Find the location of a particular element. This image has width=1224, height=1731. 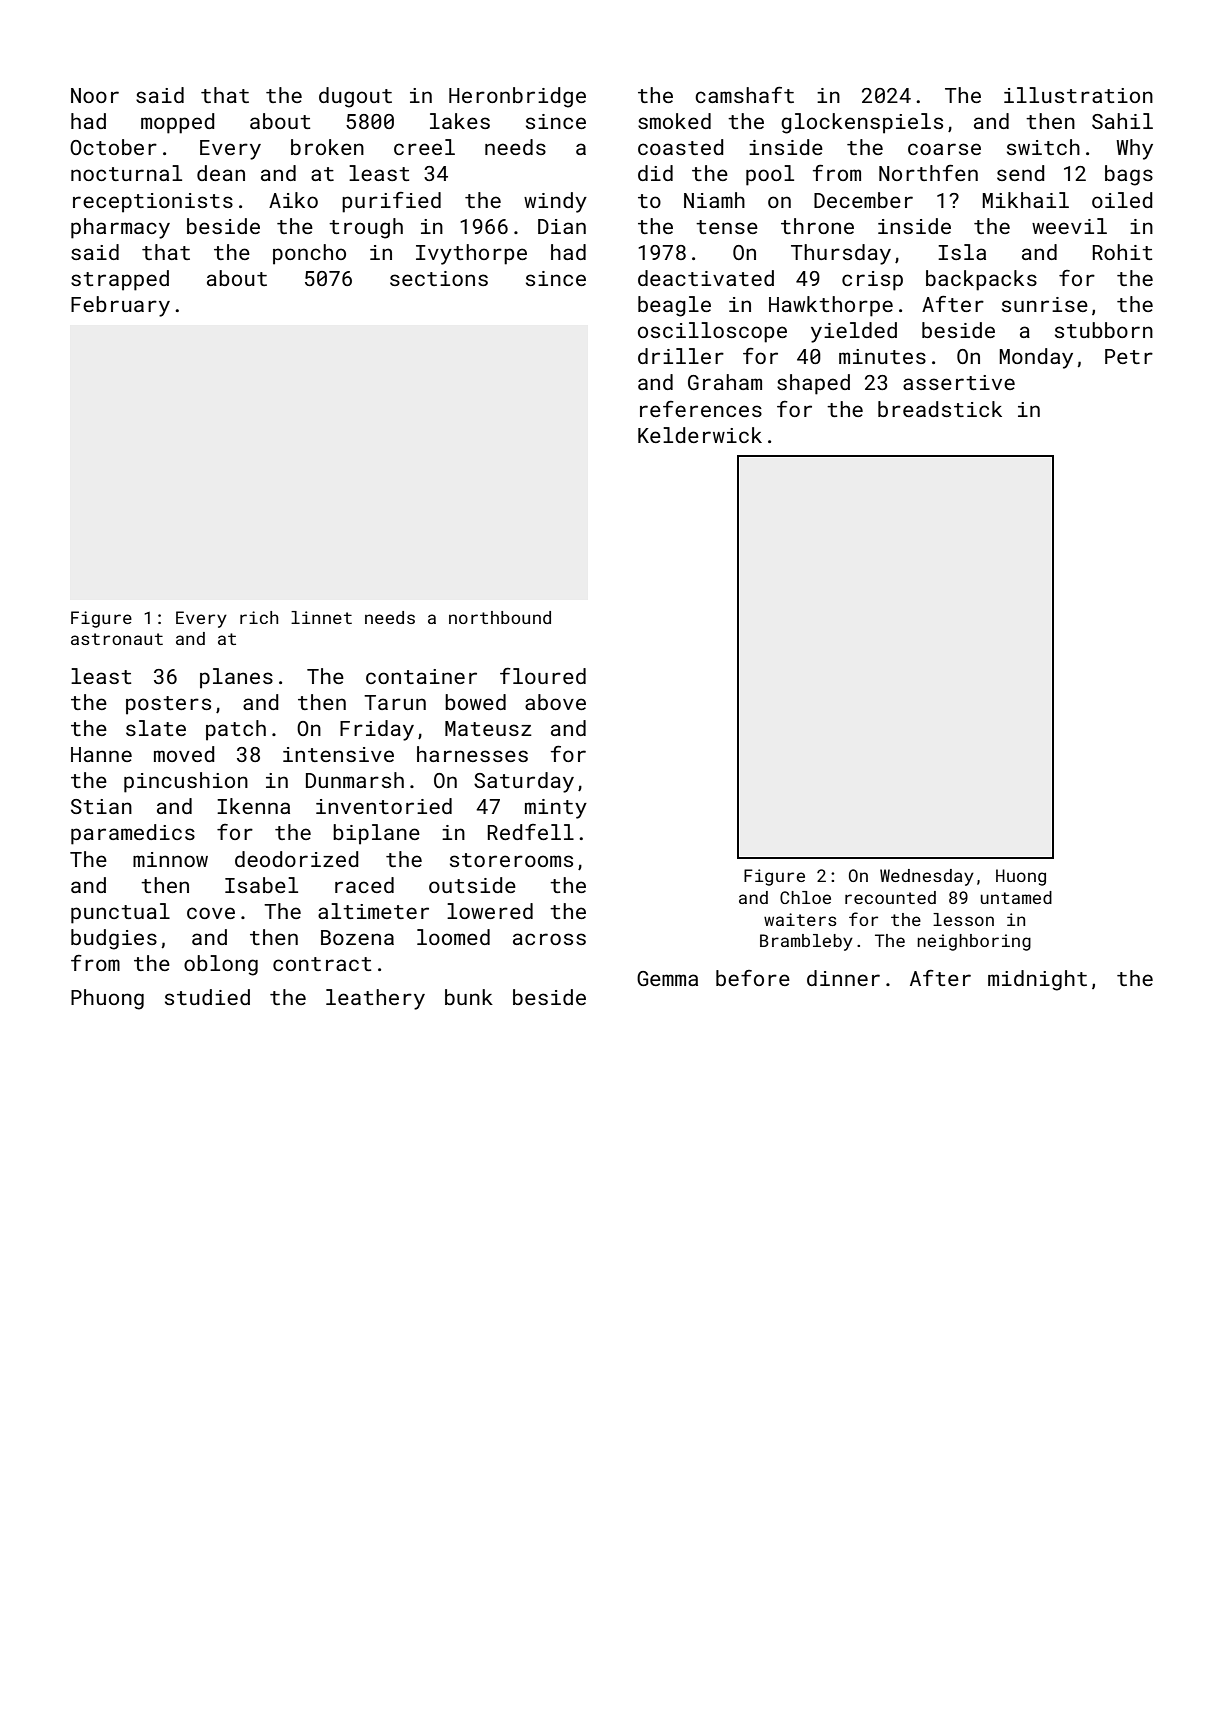

breadstick is located at coordinates (940, 409).
